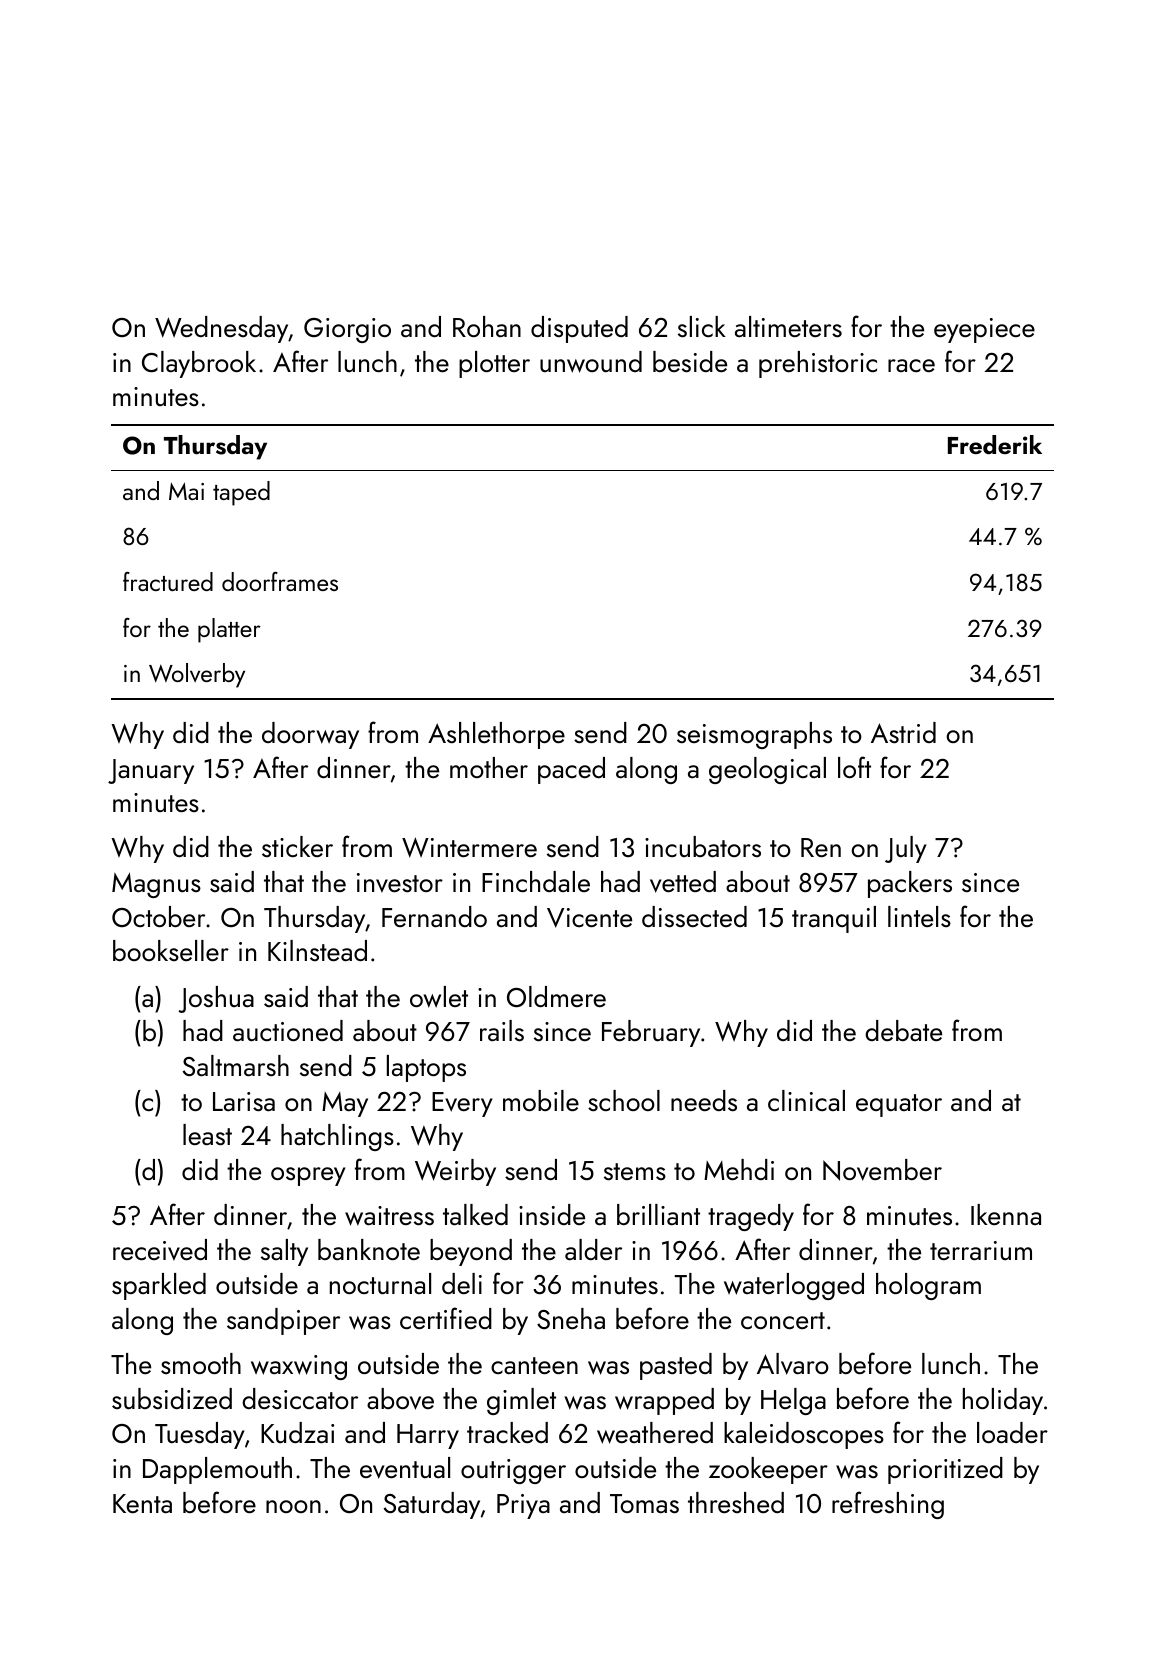  What do you see at coordinates (783, 1320) in the page?
I see `concert` at bounding box center [783, 1320].
